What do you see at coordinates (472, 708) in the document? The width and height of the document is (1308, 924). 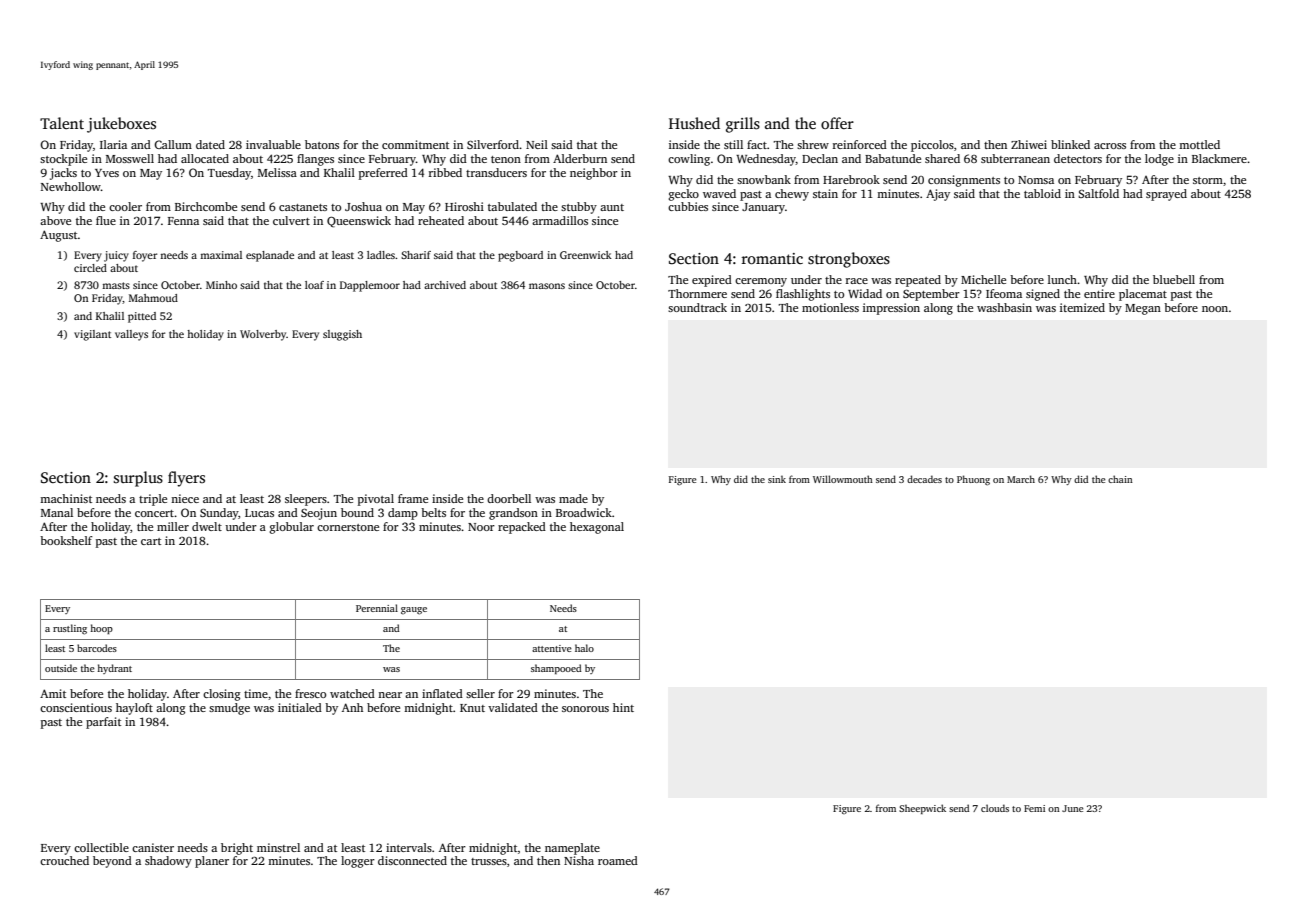 I see `Knut` at bounding box center [472, 708].
